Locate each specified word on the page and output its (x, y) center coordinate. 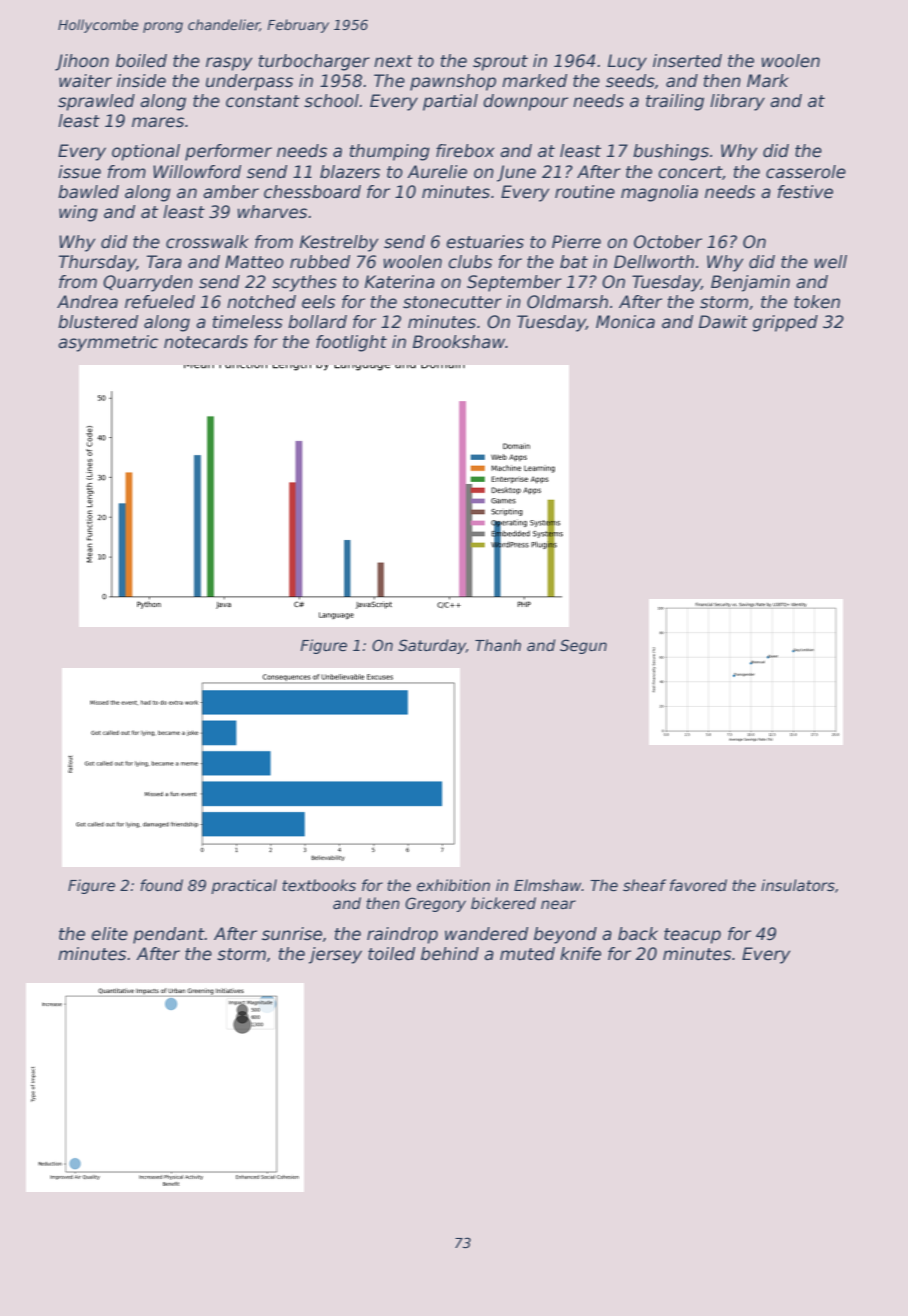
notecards (206, 342)
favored (698, 885)
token (817, 302)
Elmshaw (548, 885)
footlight (351, 343)
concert (690, 172)
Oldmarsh (567, 302)
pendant (169, 935)
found (161, 885)
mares (158, 122)
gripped (785, 323)
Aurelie (437, 172)
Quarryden (148, 283)
